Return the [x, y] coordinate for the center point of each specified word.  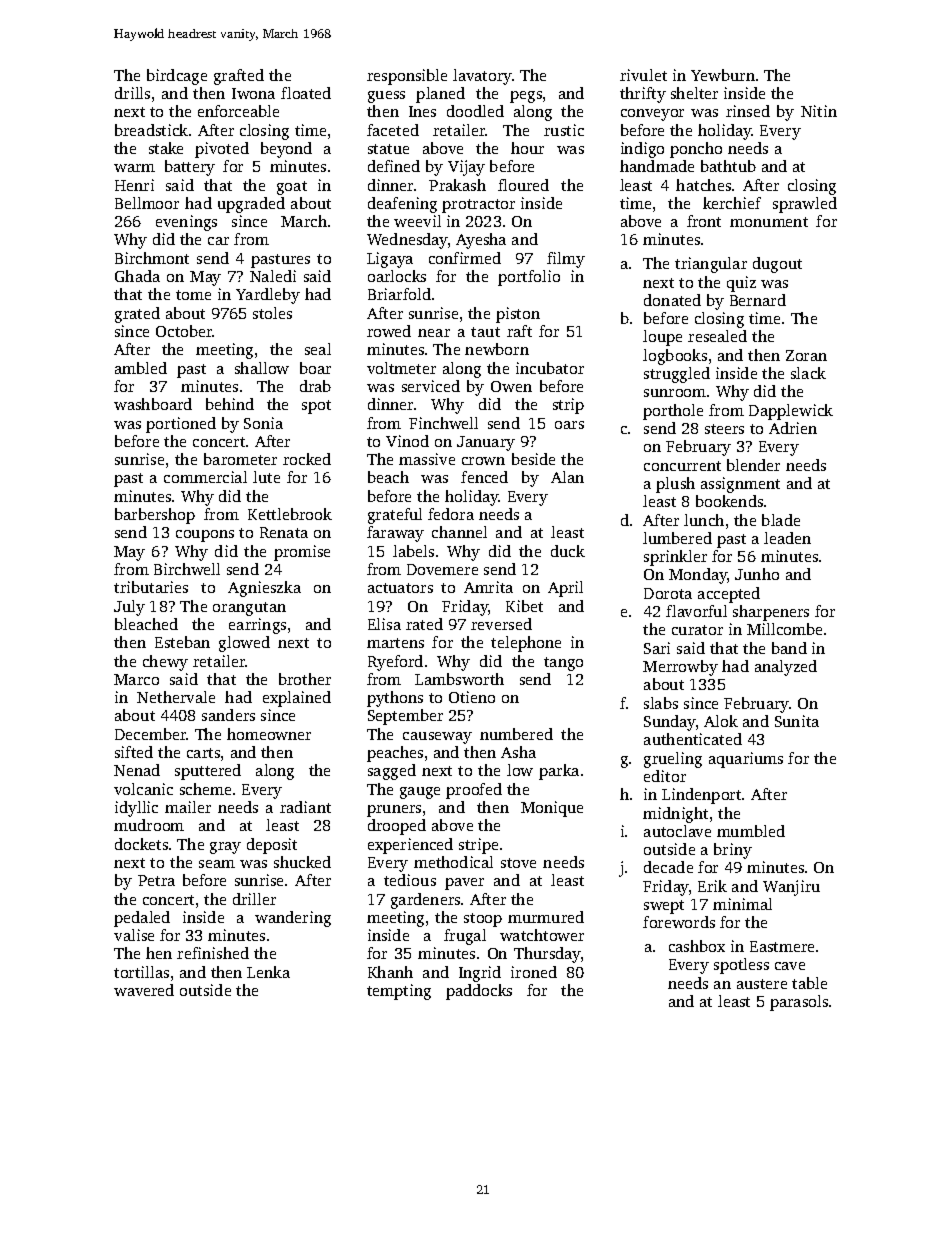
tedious [410, 880]
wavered [144, 990]
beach [388, 477]
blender [753, 465]
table [809, 983]
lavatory [482, 77]
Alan [567, 477]
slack [808, 373]
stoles [272, 313]
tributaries [151, 587]
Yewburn [723, 75]
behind [230, 404]
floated [306, 93]
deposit [272, 846]
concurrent [682, 466]
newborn [497, 349]
